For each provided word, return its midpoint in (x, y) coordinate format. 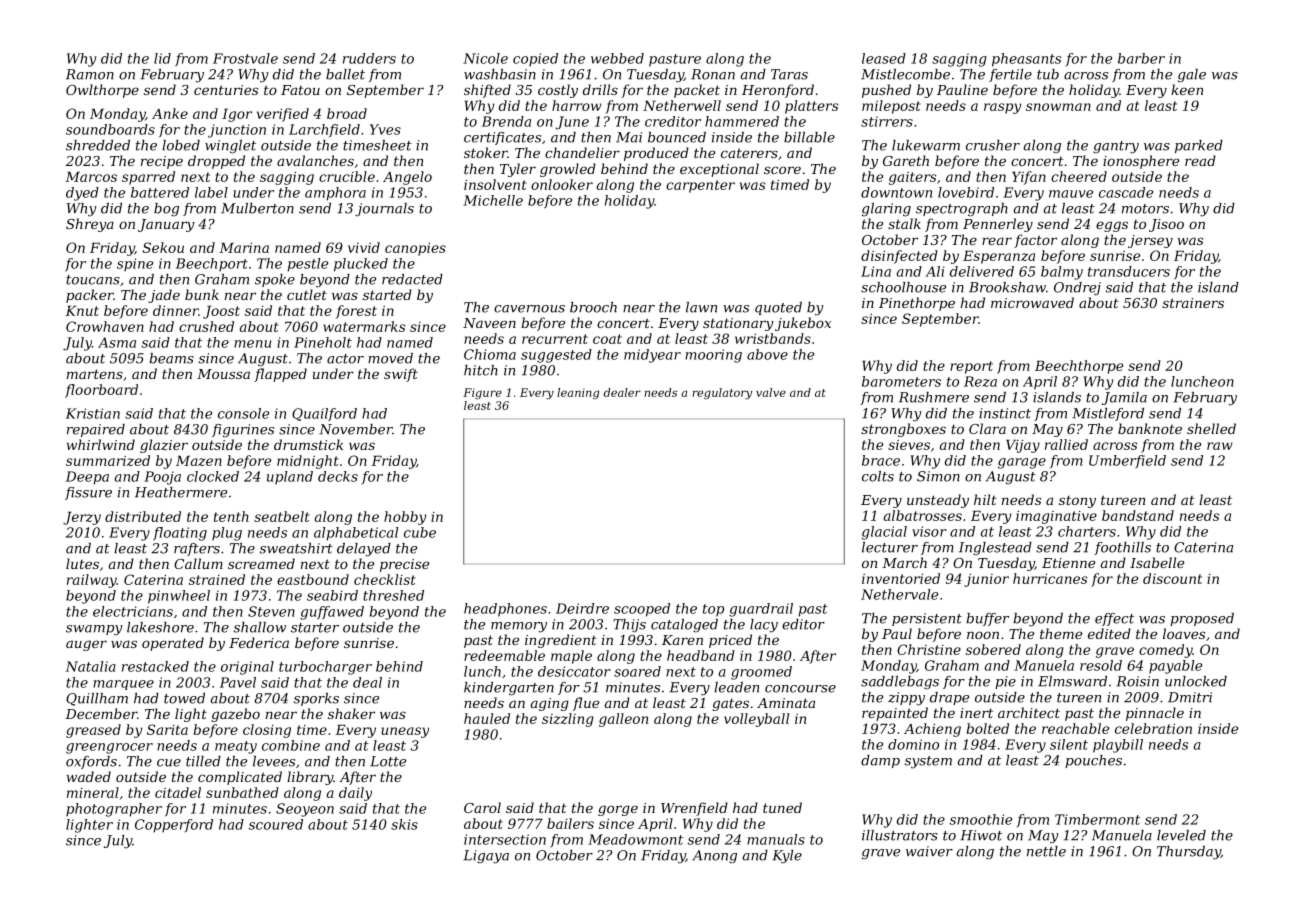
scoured (276, 824)
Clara (987, 428)
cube (420, 532)
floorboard (101, 391)
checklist (385, 579)
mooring (713, 356)
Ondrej (1077, 288)
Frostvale (245, 58)
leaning (578, 393)
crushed (206, 326)
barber (1141, 58)
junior (986, 580)
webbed (617, 58)
